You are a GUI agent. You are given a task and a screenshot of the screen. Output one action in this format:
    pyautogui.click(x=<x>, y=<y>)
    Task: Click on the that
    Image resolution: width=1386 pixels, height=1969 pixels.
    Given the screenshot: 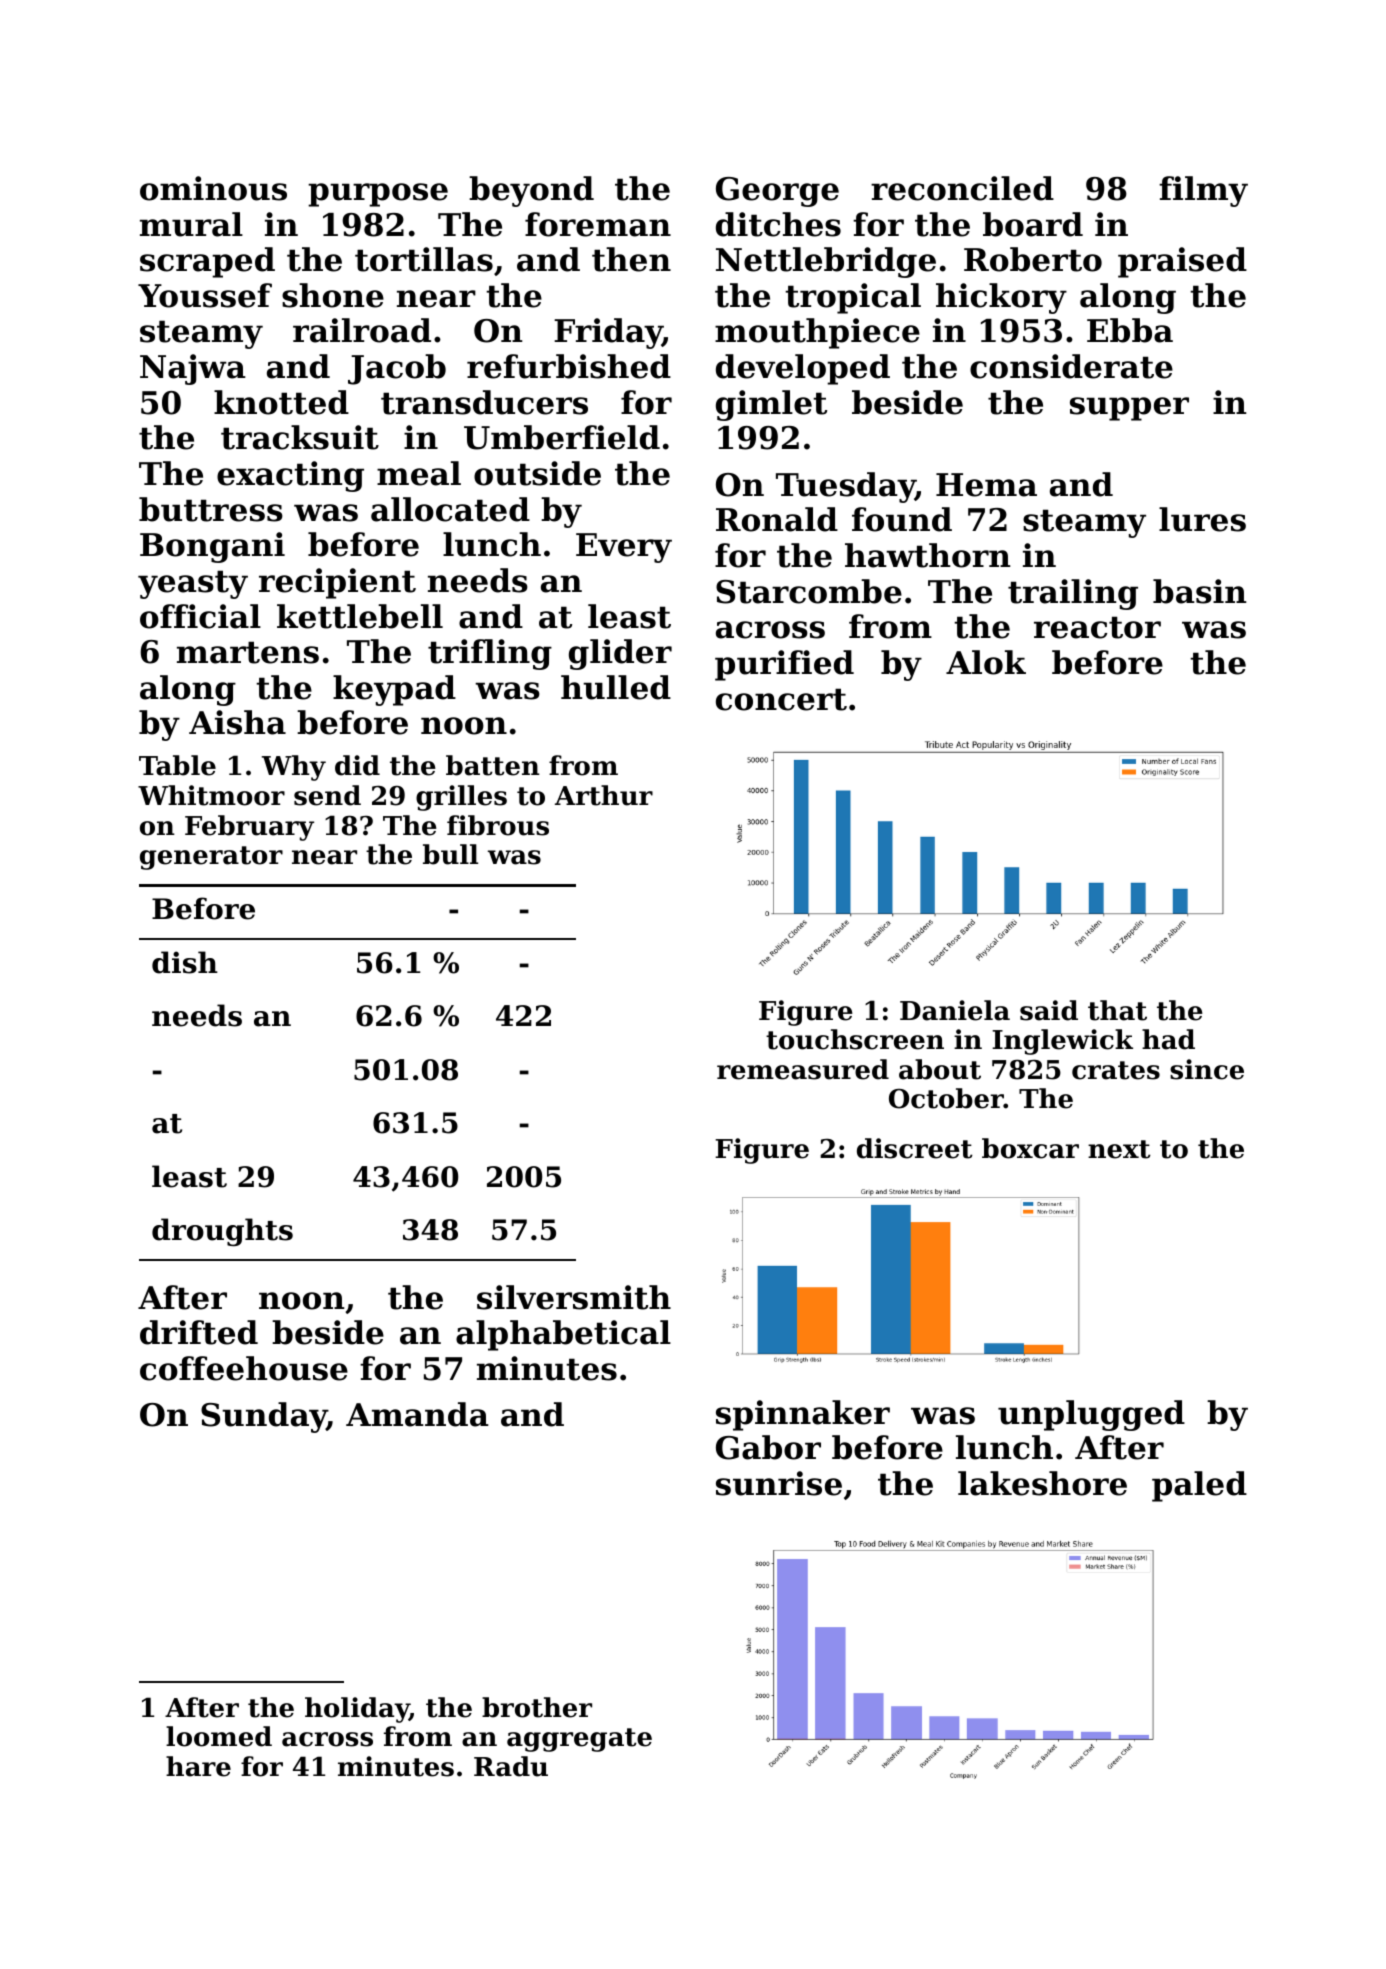 What is the action you would take?
    pyautogui.click(x=1117, y=1010)
